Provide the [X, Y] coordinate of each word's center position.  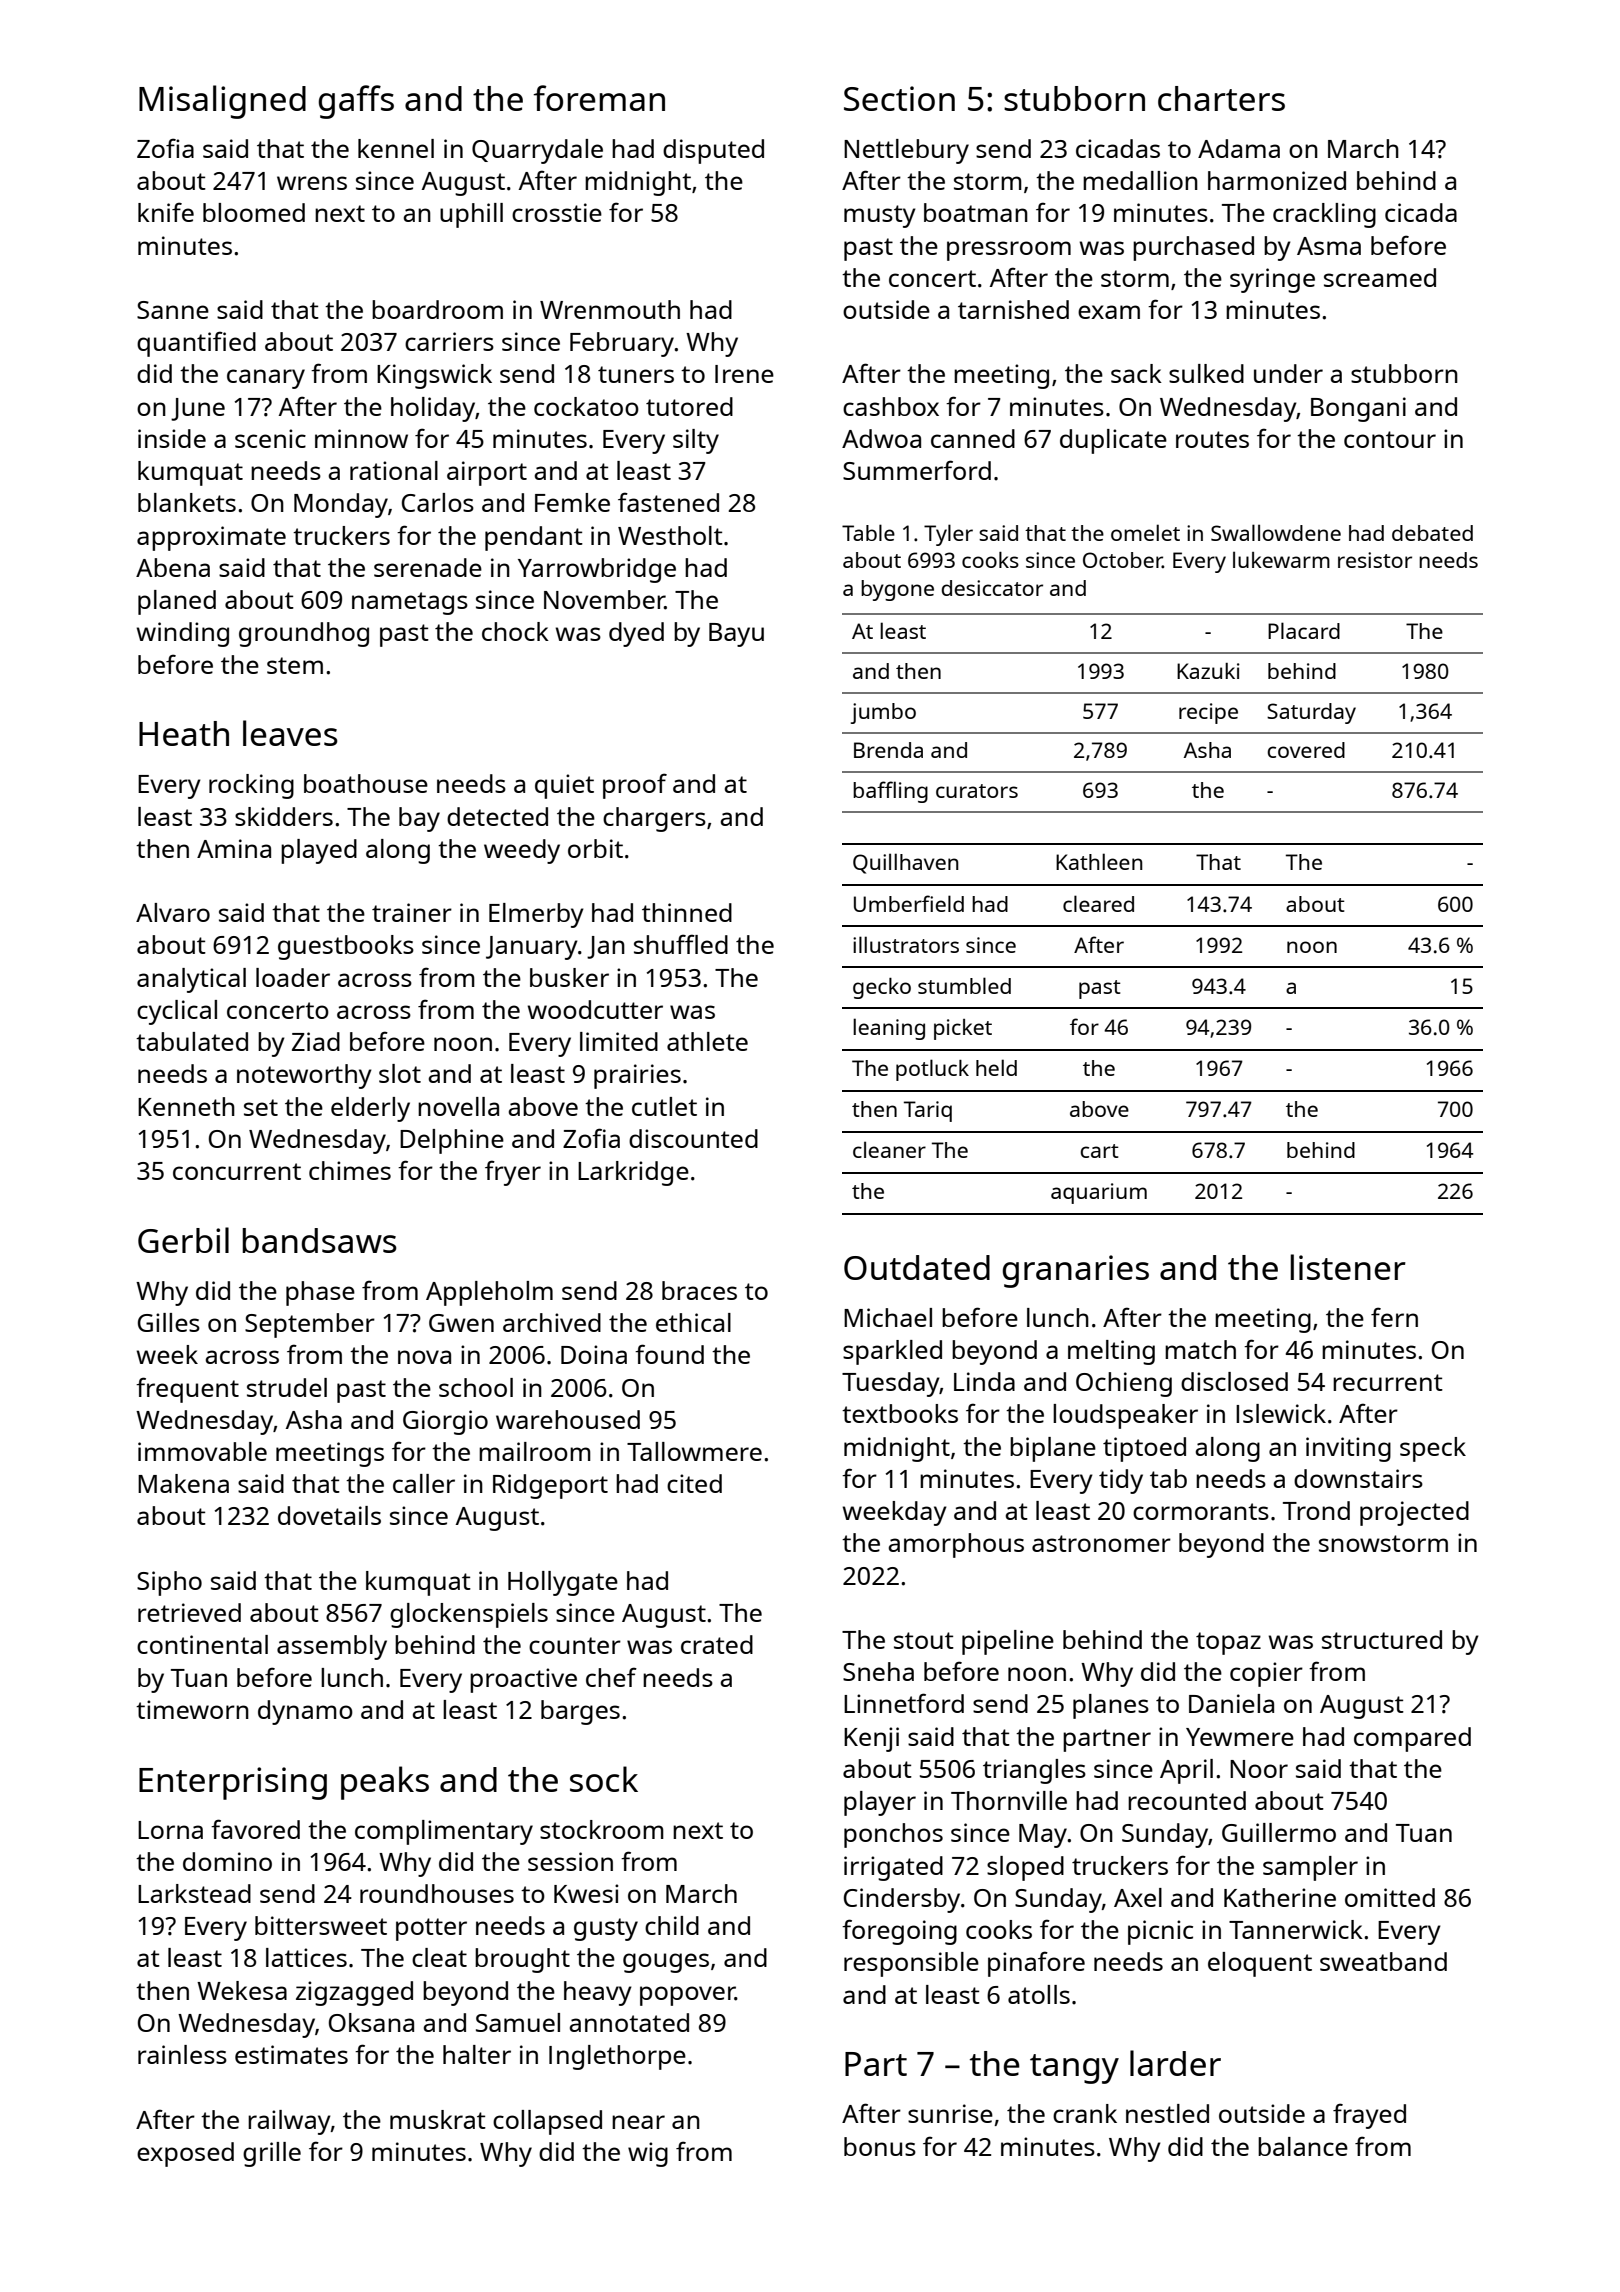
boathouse [366, 783]
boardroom [437, 309]
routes [1212, 439]
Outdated [917, 1267]
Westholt [670, 535]
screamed [1380, 277]
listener [1348, 1267]
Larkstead [194, 1893]
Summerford [917, 470]
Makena [183, 1483]
